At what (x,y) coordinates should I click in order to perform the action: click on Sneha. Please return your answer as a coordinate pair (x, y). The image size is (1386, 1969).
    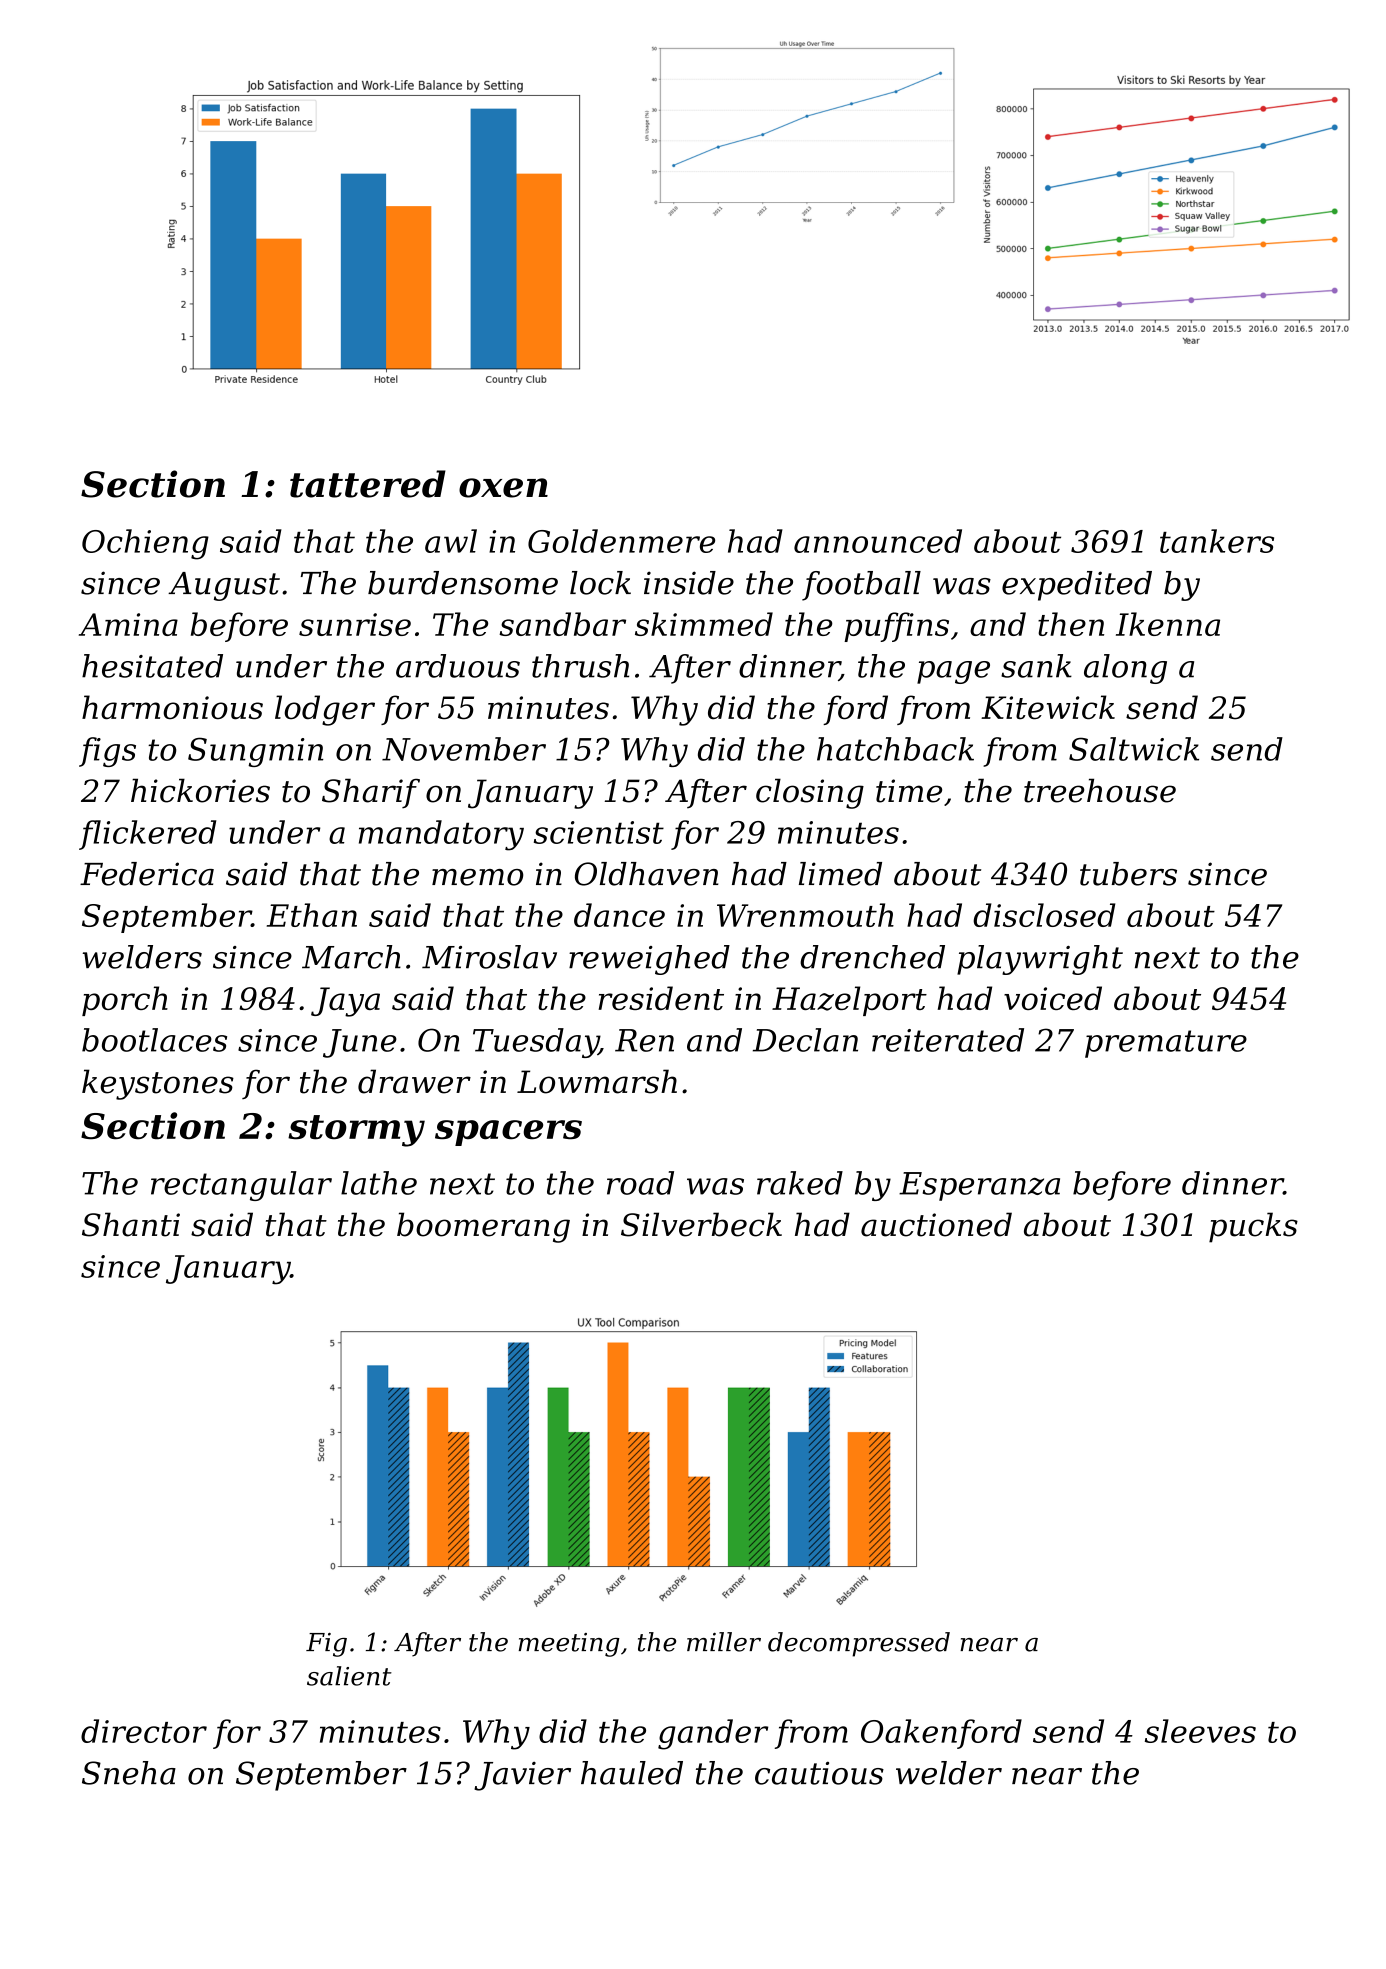
    Looking at the image, I should click on (129, 1773).
